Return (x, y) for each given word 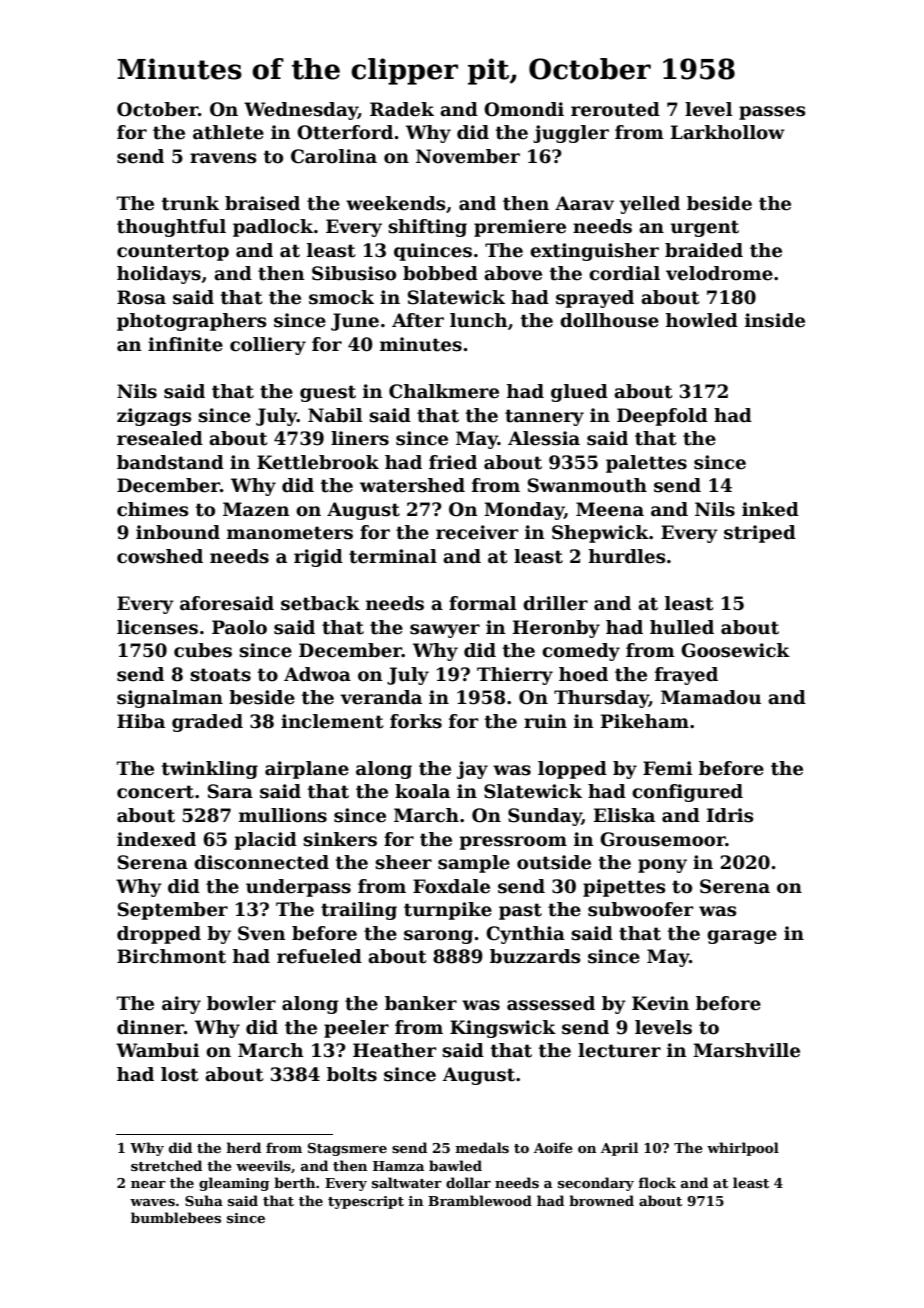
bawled (455, 1165)
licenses (157, 627)
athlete (228, 132)
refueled (319, 956)
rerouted (615, 109)
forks (416, 721)
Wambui (157, 1050)
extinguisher (594, 252)
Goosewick (735, 650)
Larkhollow (728, 132)
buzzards (535, 956)
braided (704, 250)
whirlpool (743, 1149)
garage (742, 937)
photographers (191, 322)
